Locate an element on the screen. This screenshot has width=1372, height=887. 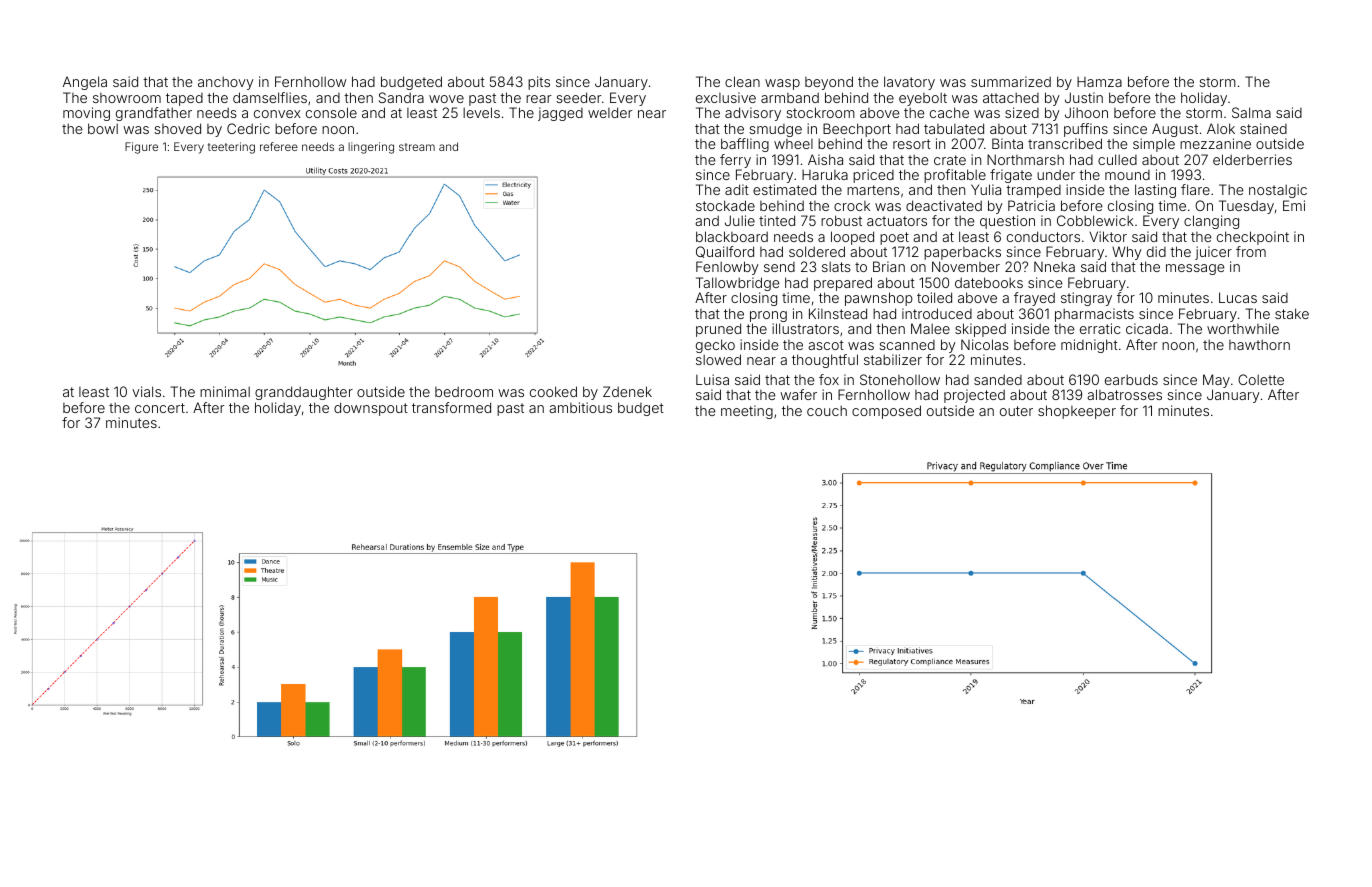
juicer is located at coordinates (1213, 253).
